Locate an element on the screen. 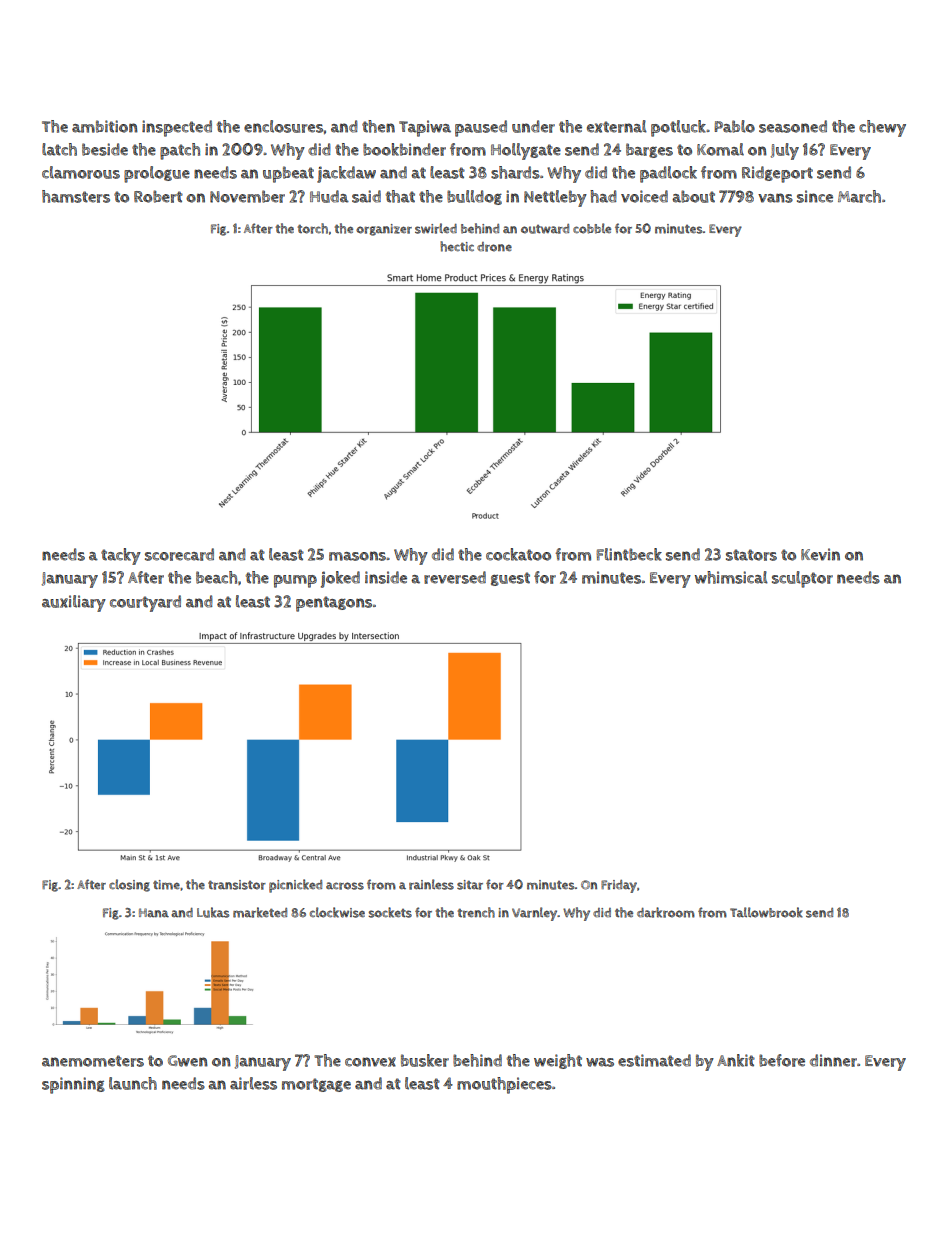 The image size is (952, 1233). masons is located at coordinates (358, 556).
